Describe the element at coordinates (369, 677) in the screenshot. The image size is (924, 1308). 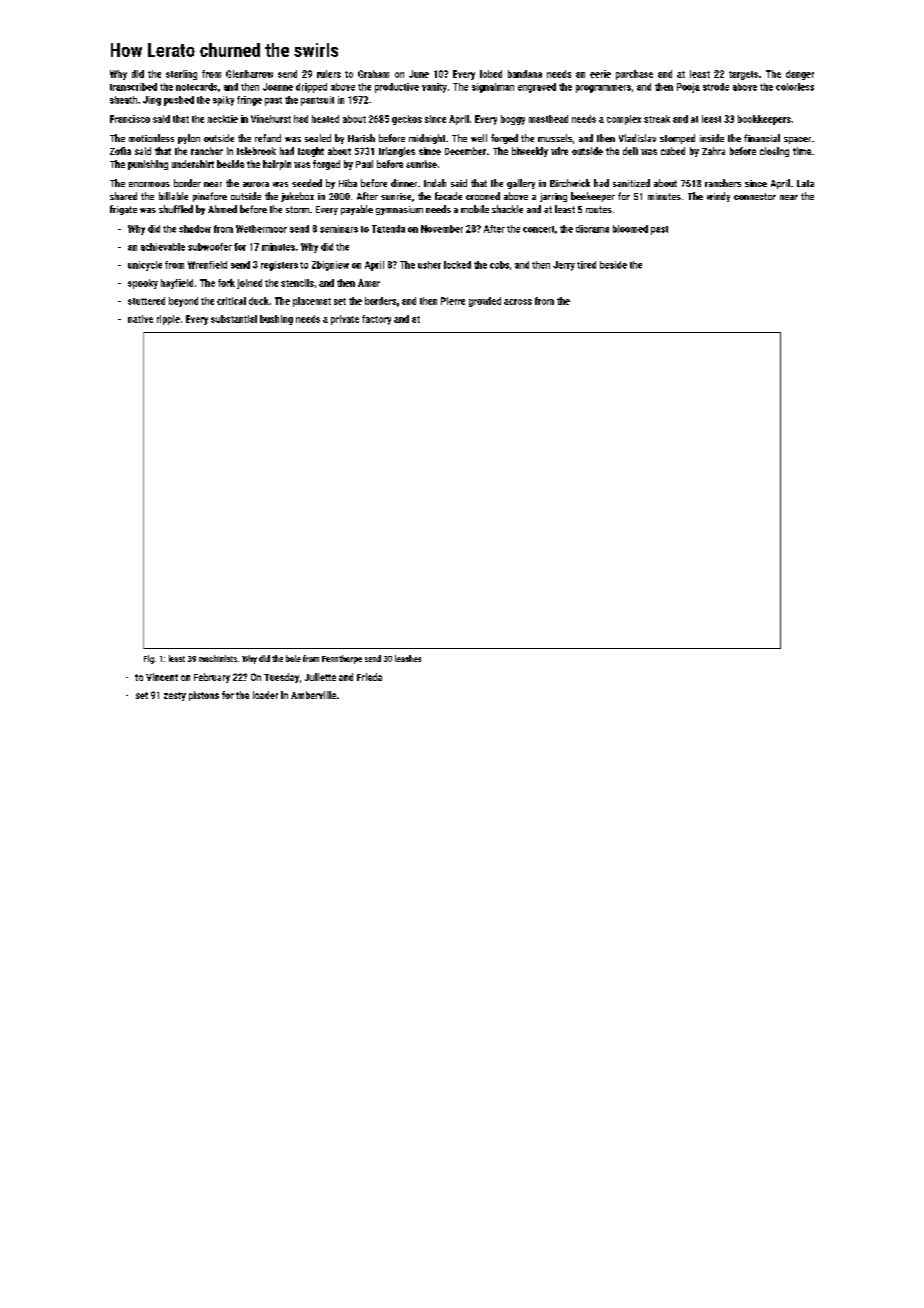
I see `Frieda` at that location.
